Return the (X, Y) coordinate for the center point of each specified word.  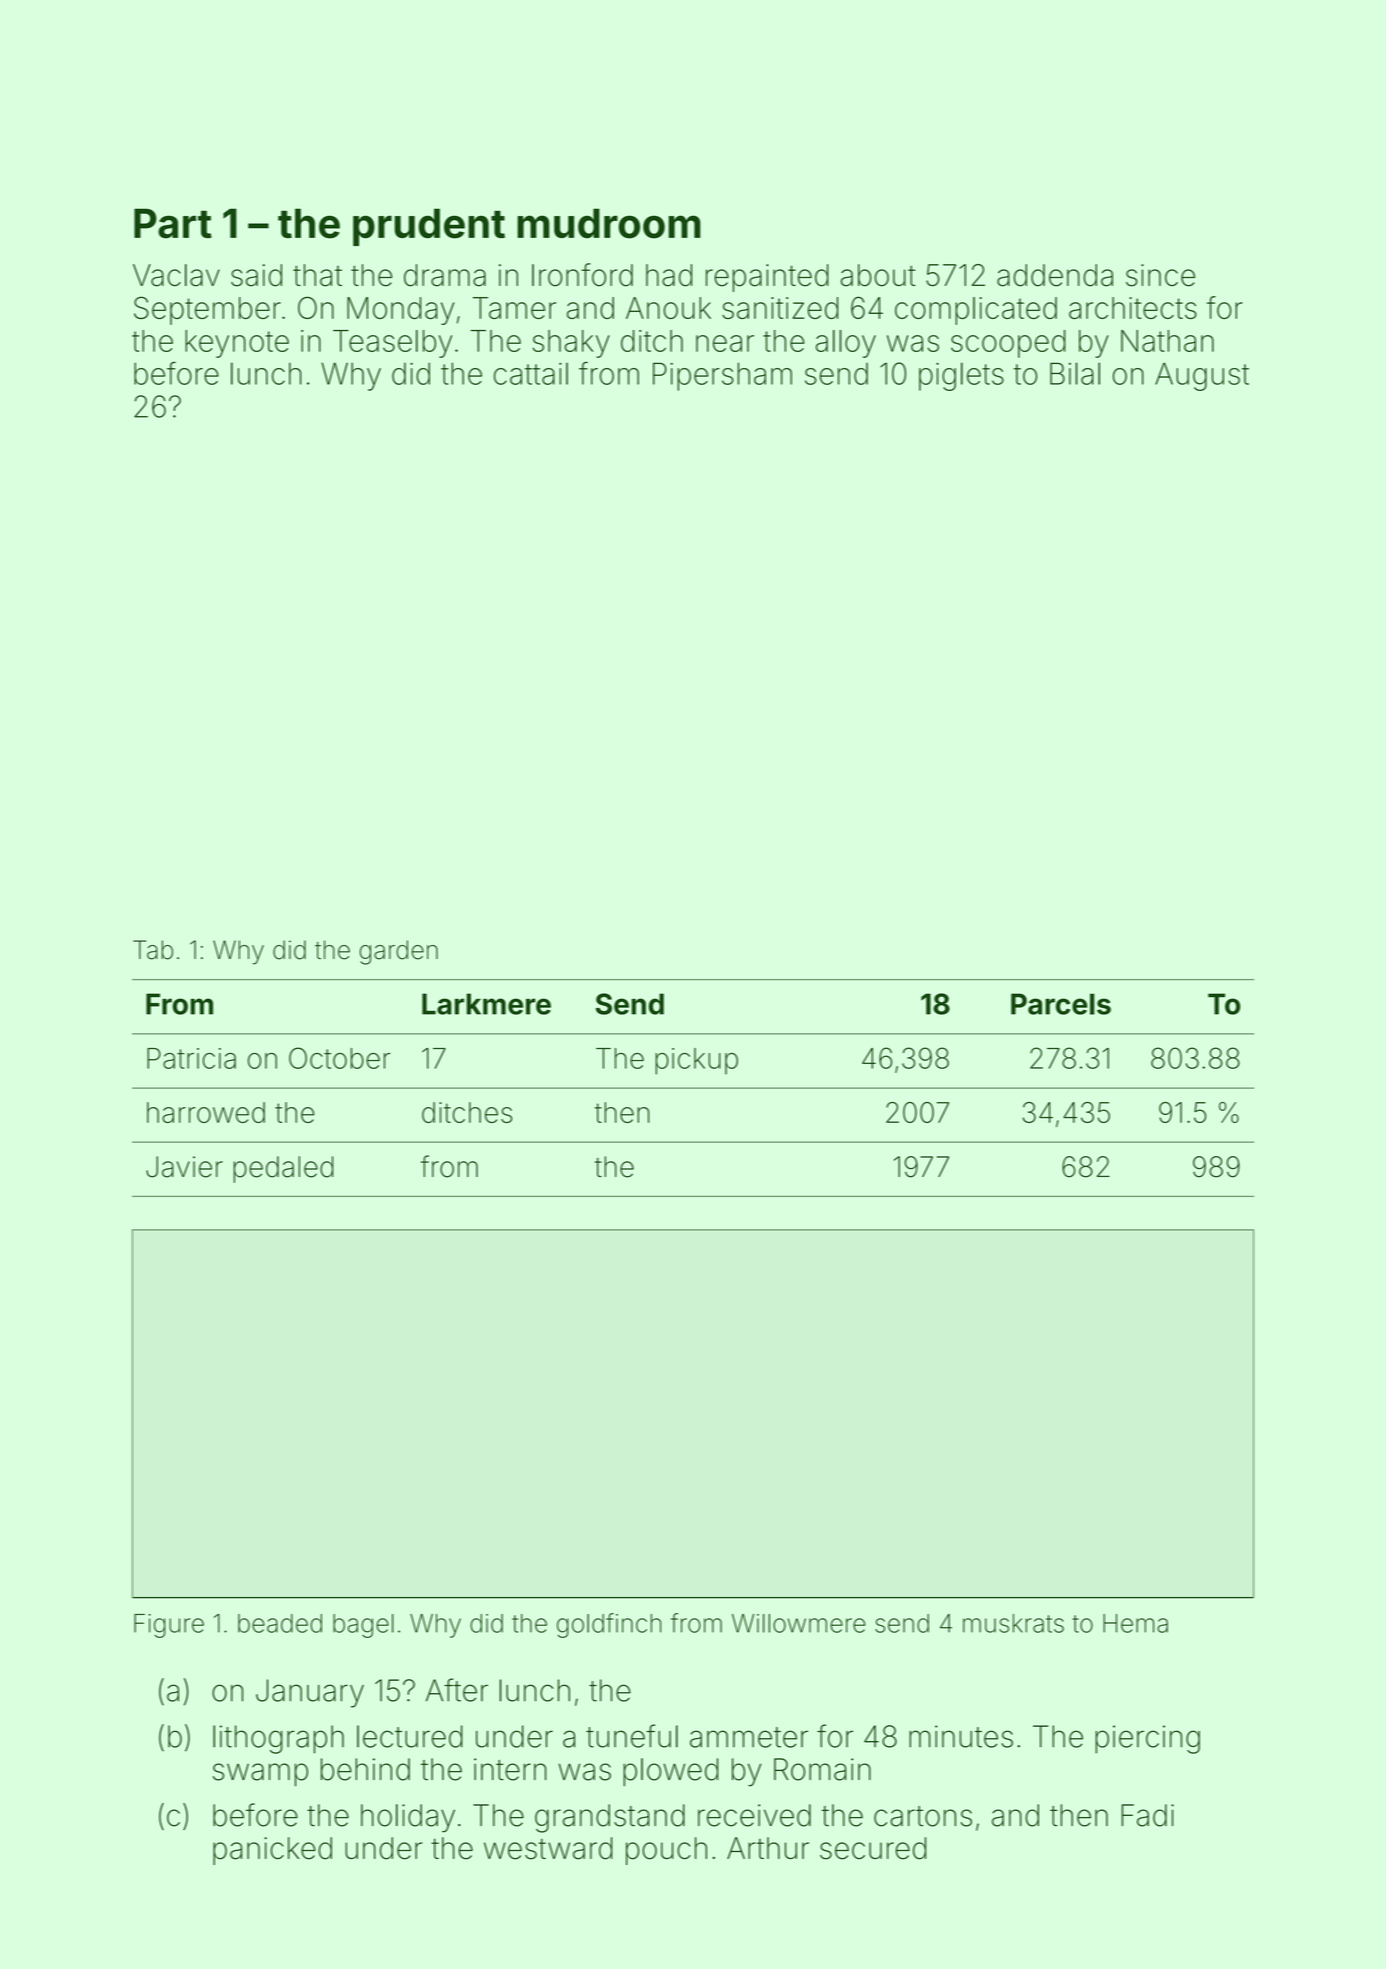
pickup (696, 1061)
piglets (961, 376)
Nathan (1167, 341)
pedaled (283, 1169)
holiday (408, 1818)
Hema (1135, 1623)
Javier (184, 1167)
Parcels (1061, 1004)
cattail (531, 374)
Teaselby (392, 344)
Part (173, 223)
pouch (666, 1851)
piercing (1147, 1739)
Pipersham (722, 376)
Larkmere (486, 1004)
